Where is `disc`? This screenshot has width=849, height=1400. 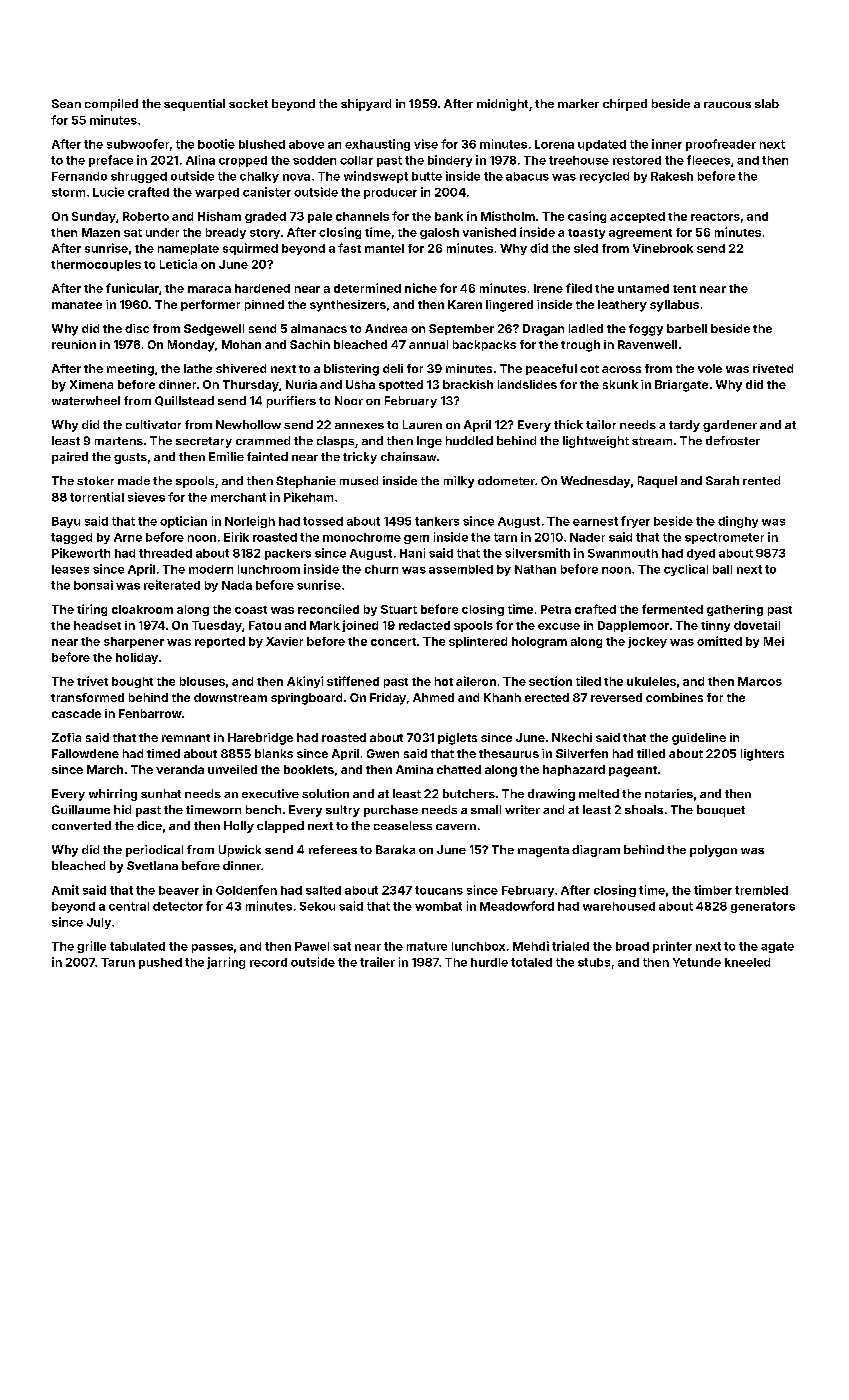 disc is located at coordinates (137, 328).
